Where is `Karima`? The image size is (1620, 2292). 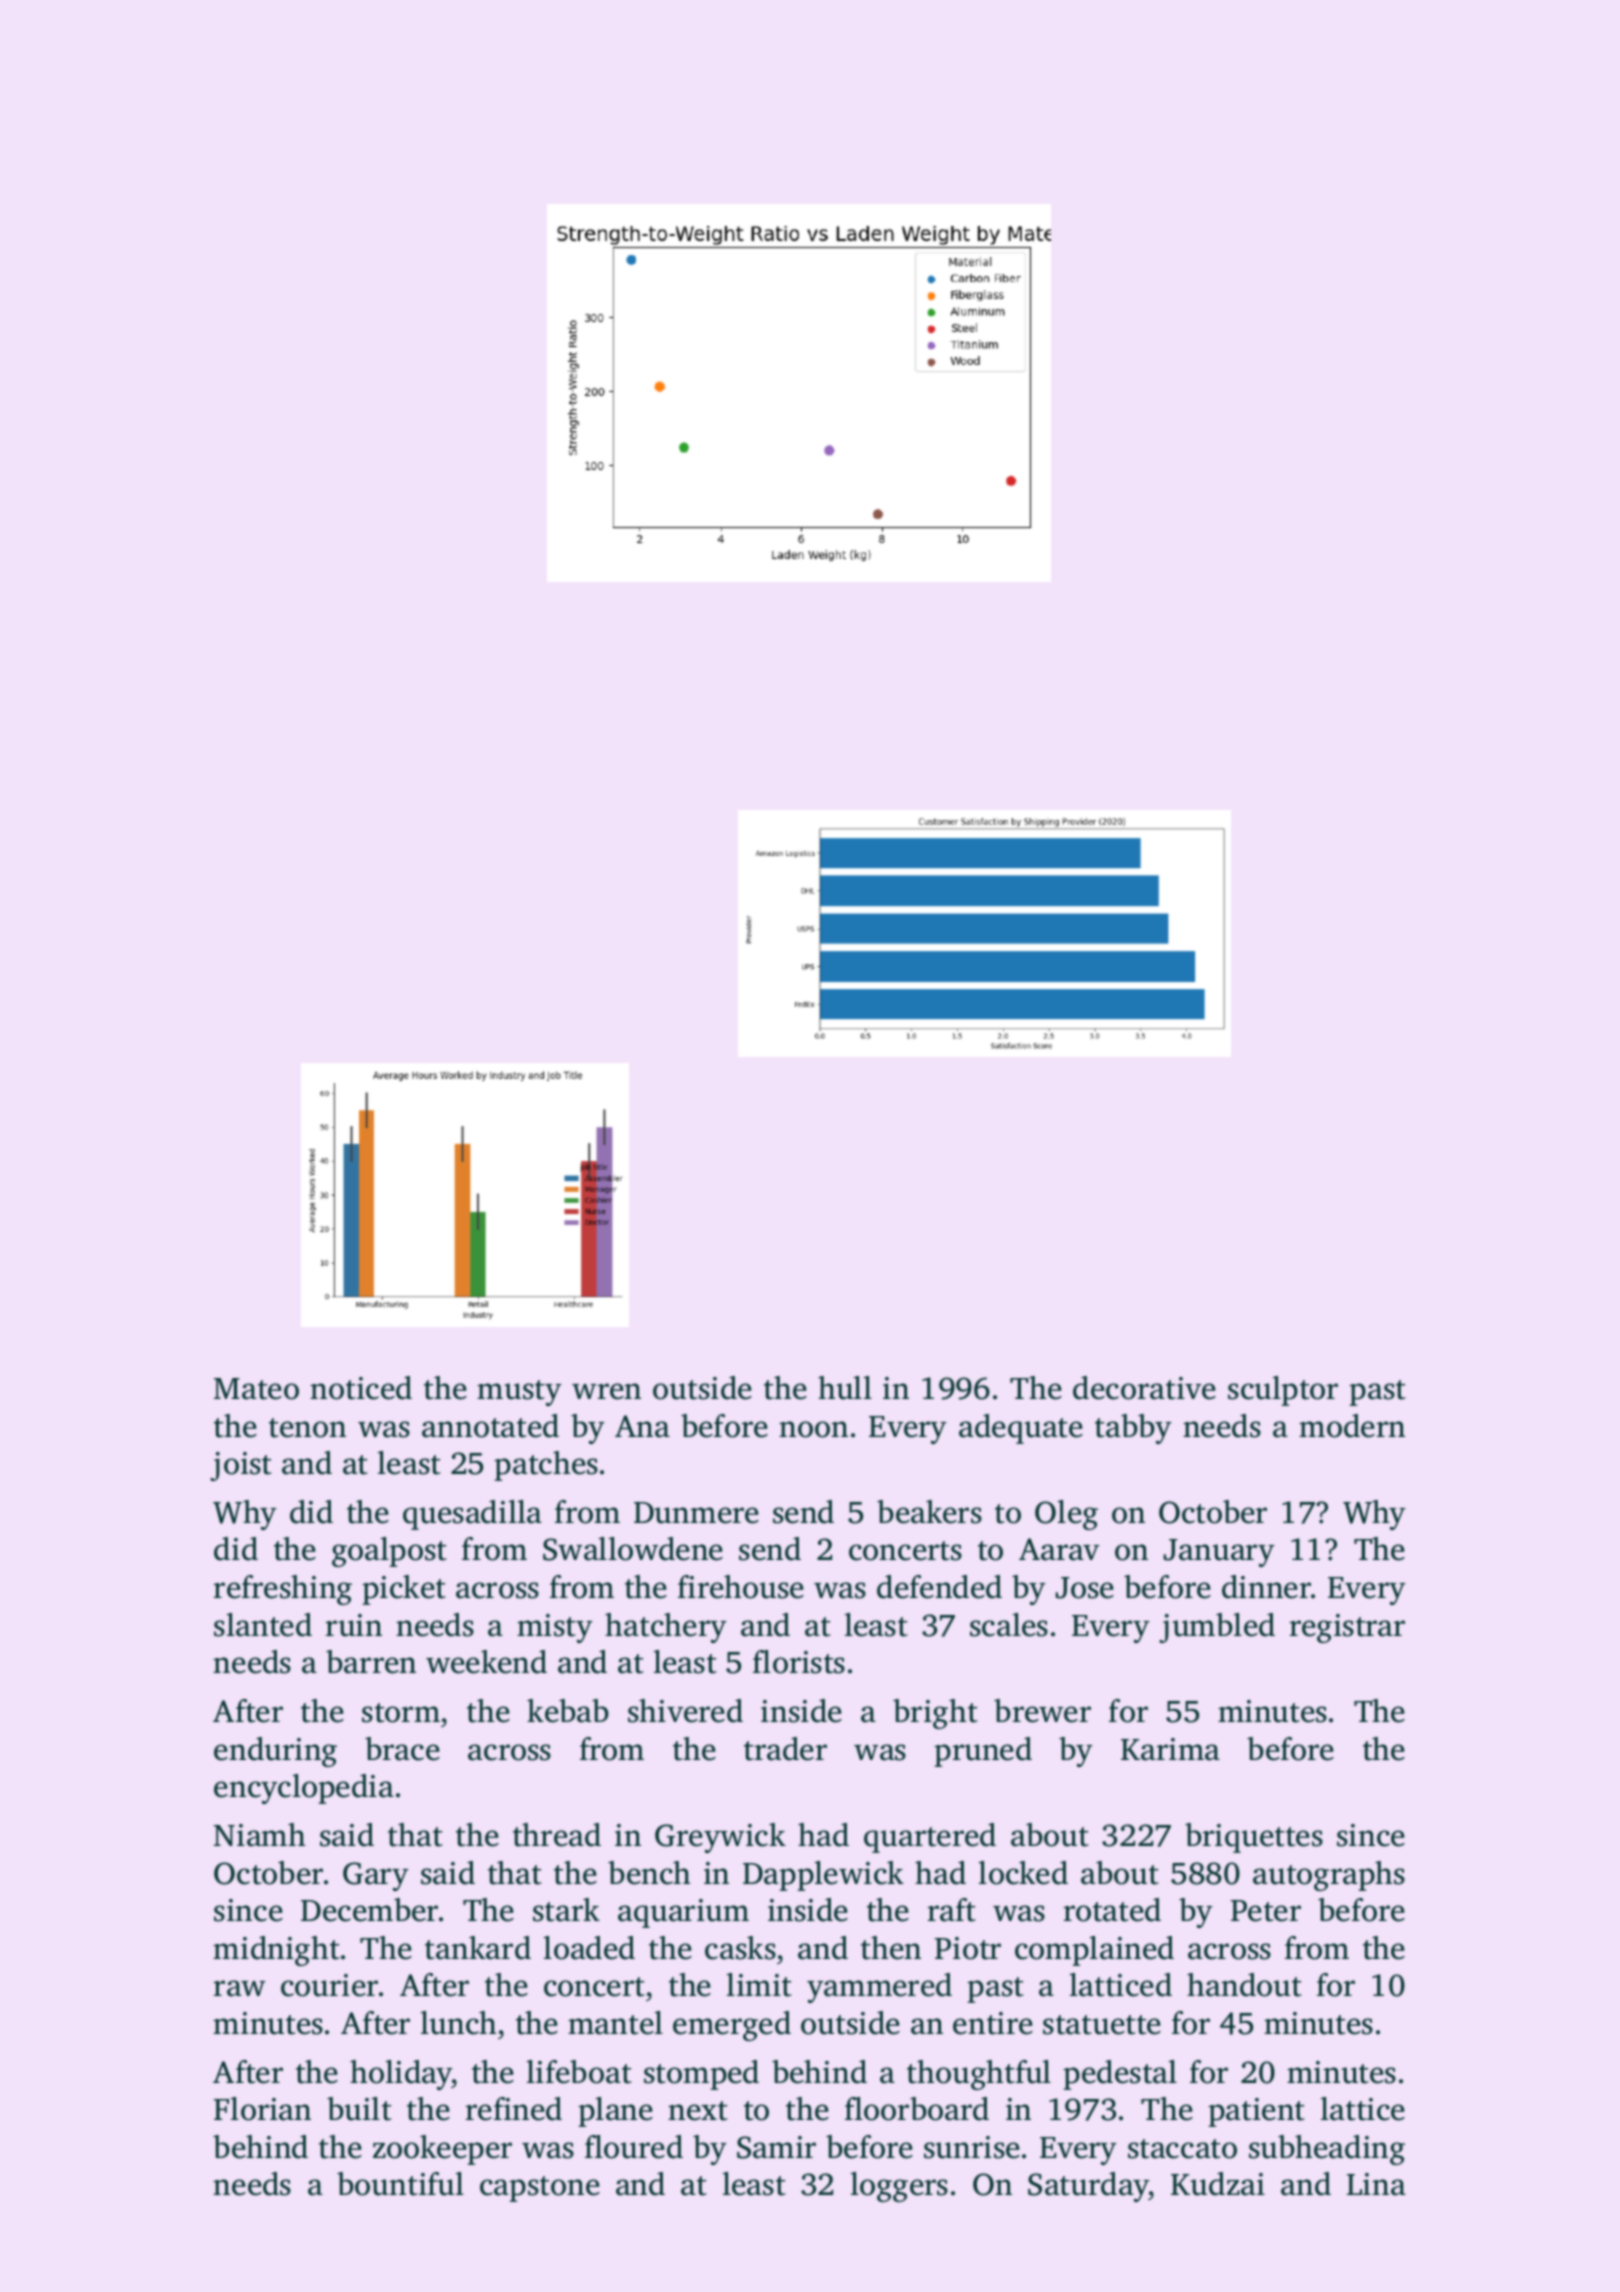
Karima is located at coordinates (1170, 1749).
